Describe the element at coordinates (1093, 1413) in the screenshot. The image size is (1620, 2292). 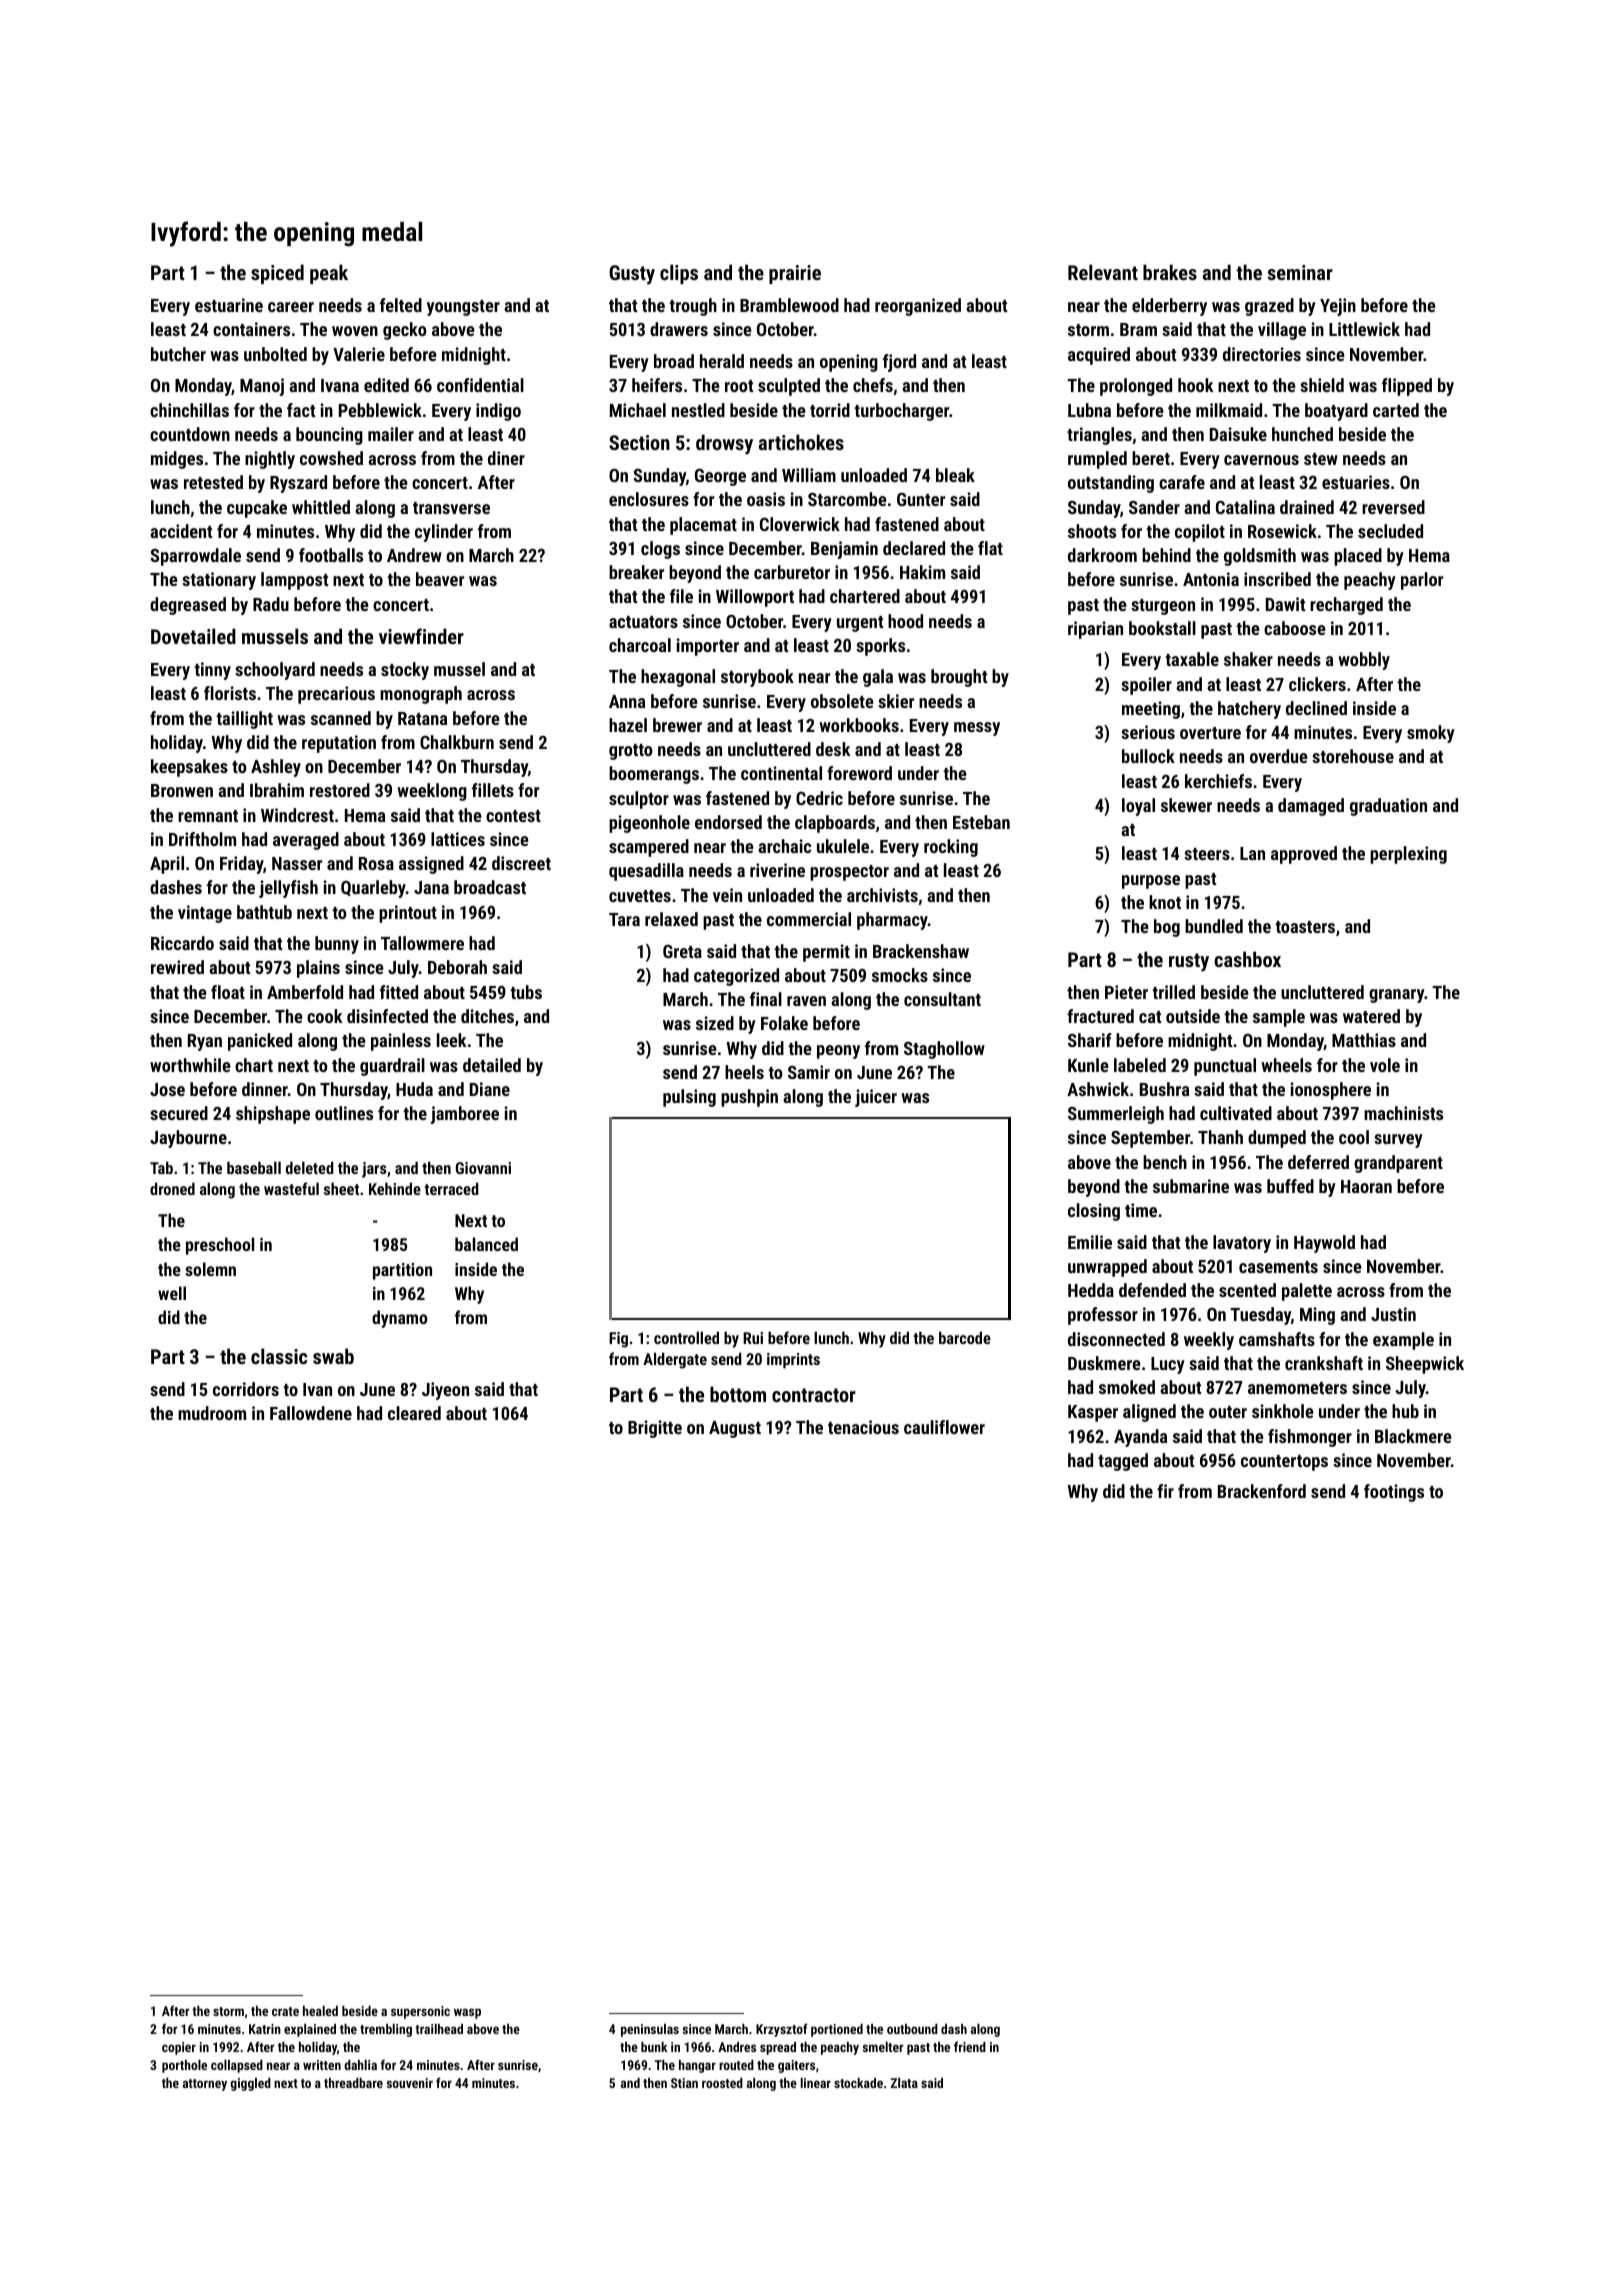
I see `Kasper` at that location.
